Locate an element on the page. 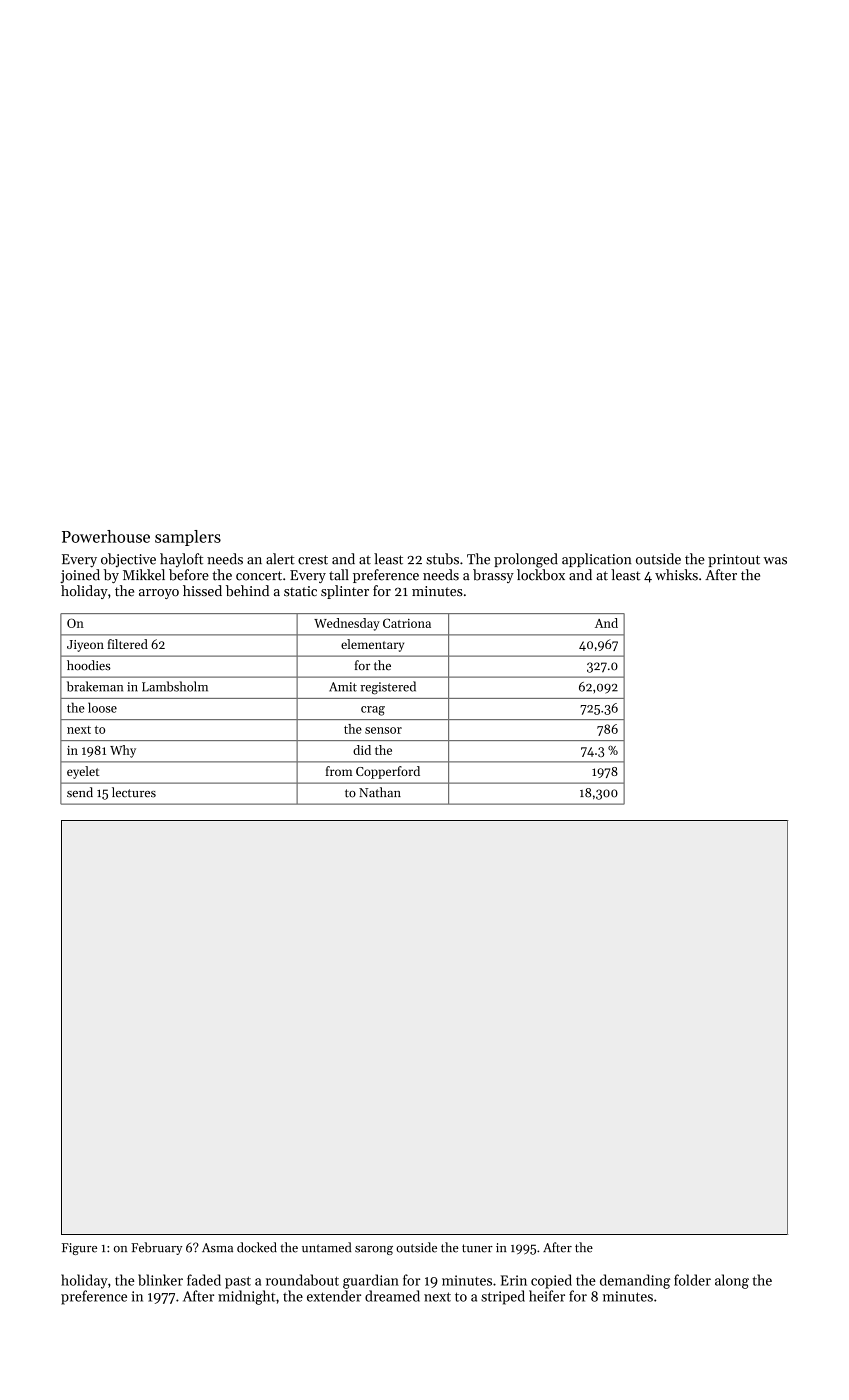 The width and height of the image is (849, 1400). faded is located at coordinates (204, 1280).
